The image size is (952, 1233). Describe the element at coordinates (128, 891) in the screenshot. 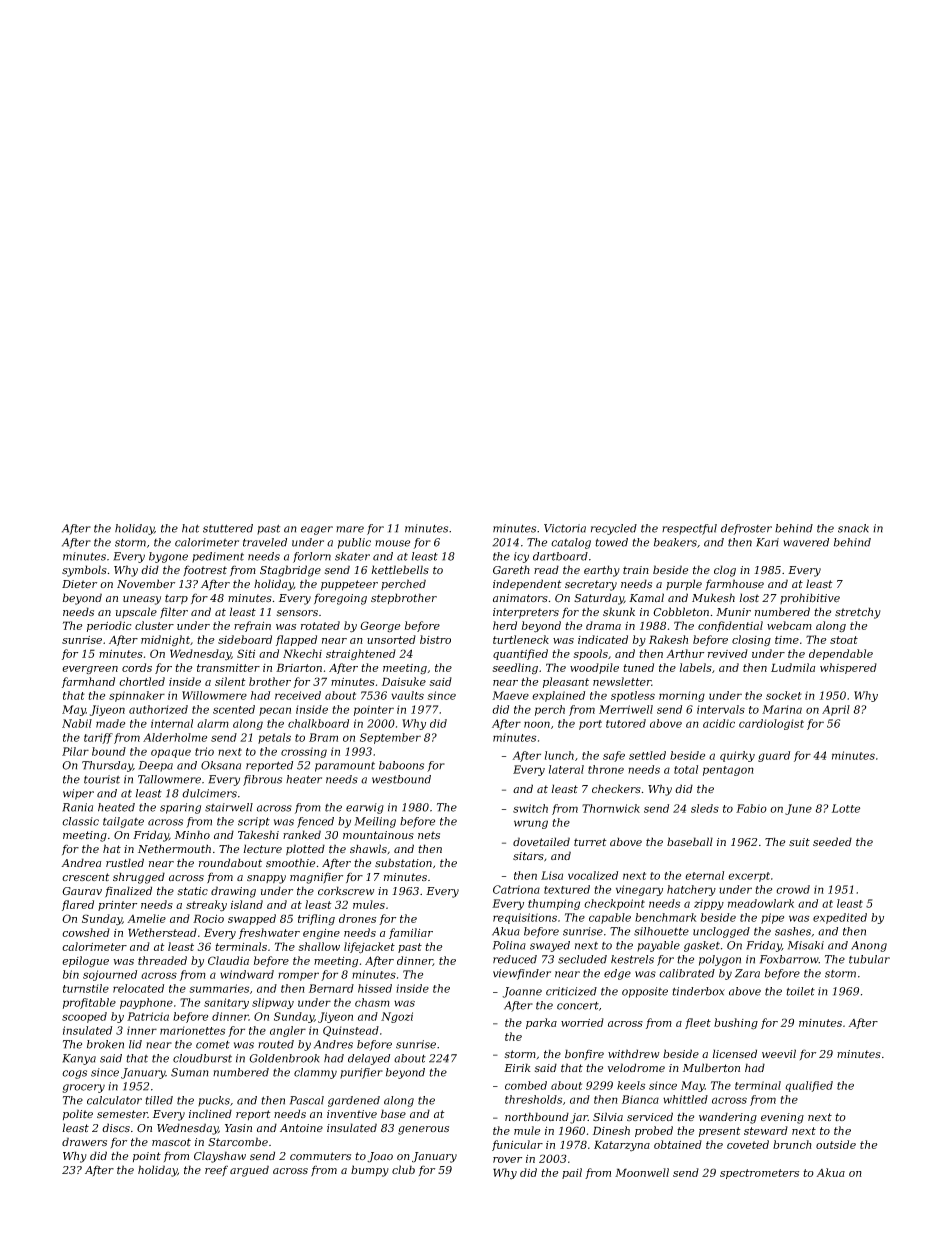

I see `finalized` at that location.
